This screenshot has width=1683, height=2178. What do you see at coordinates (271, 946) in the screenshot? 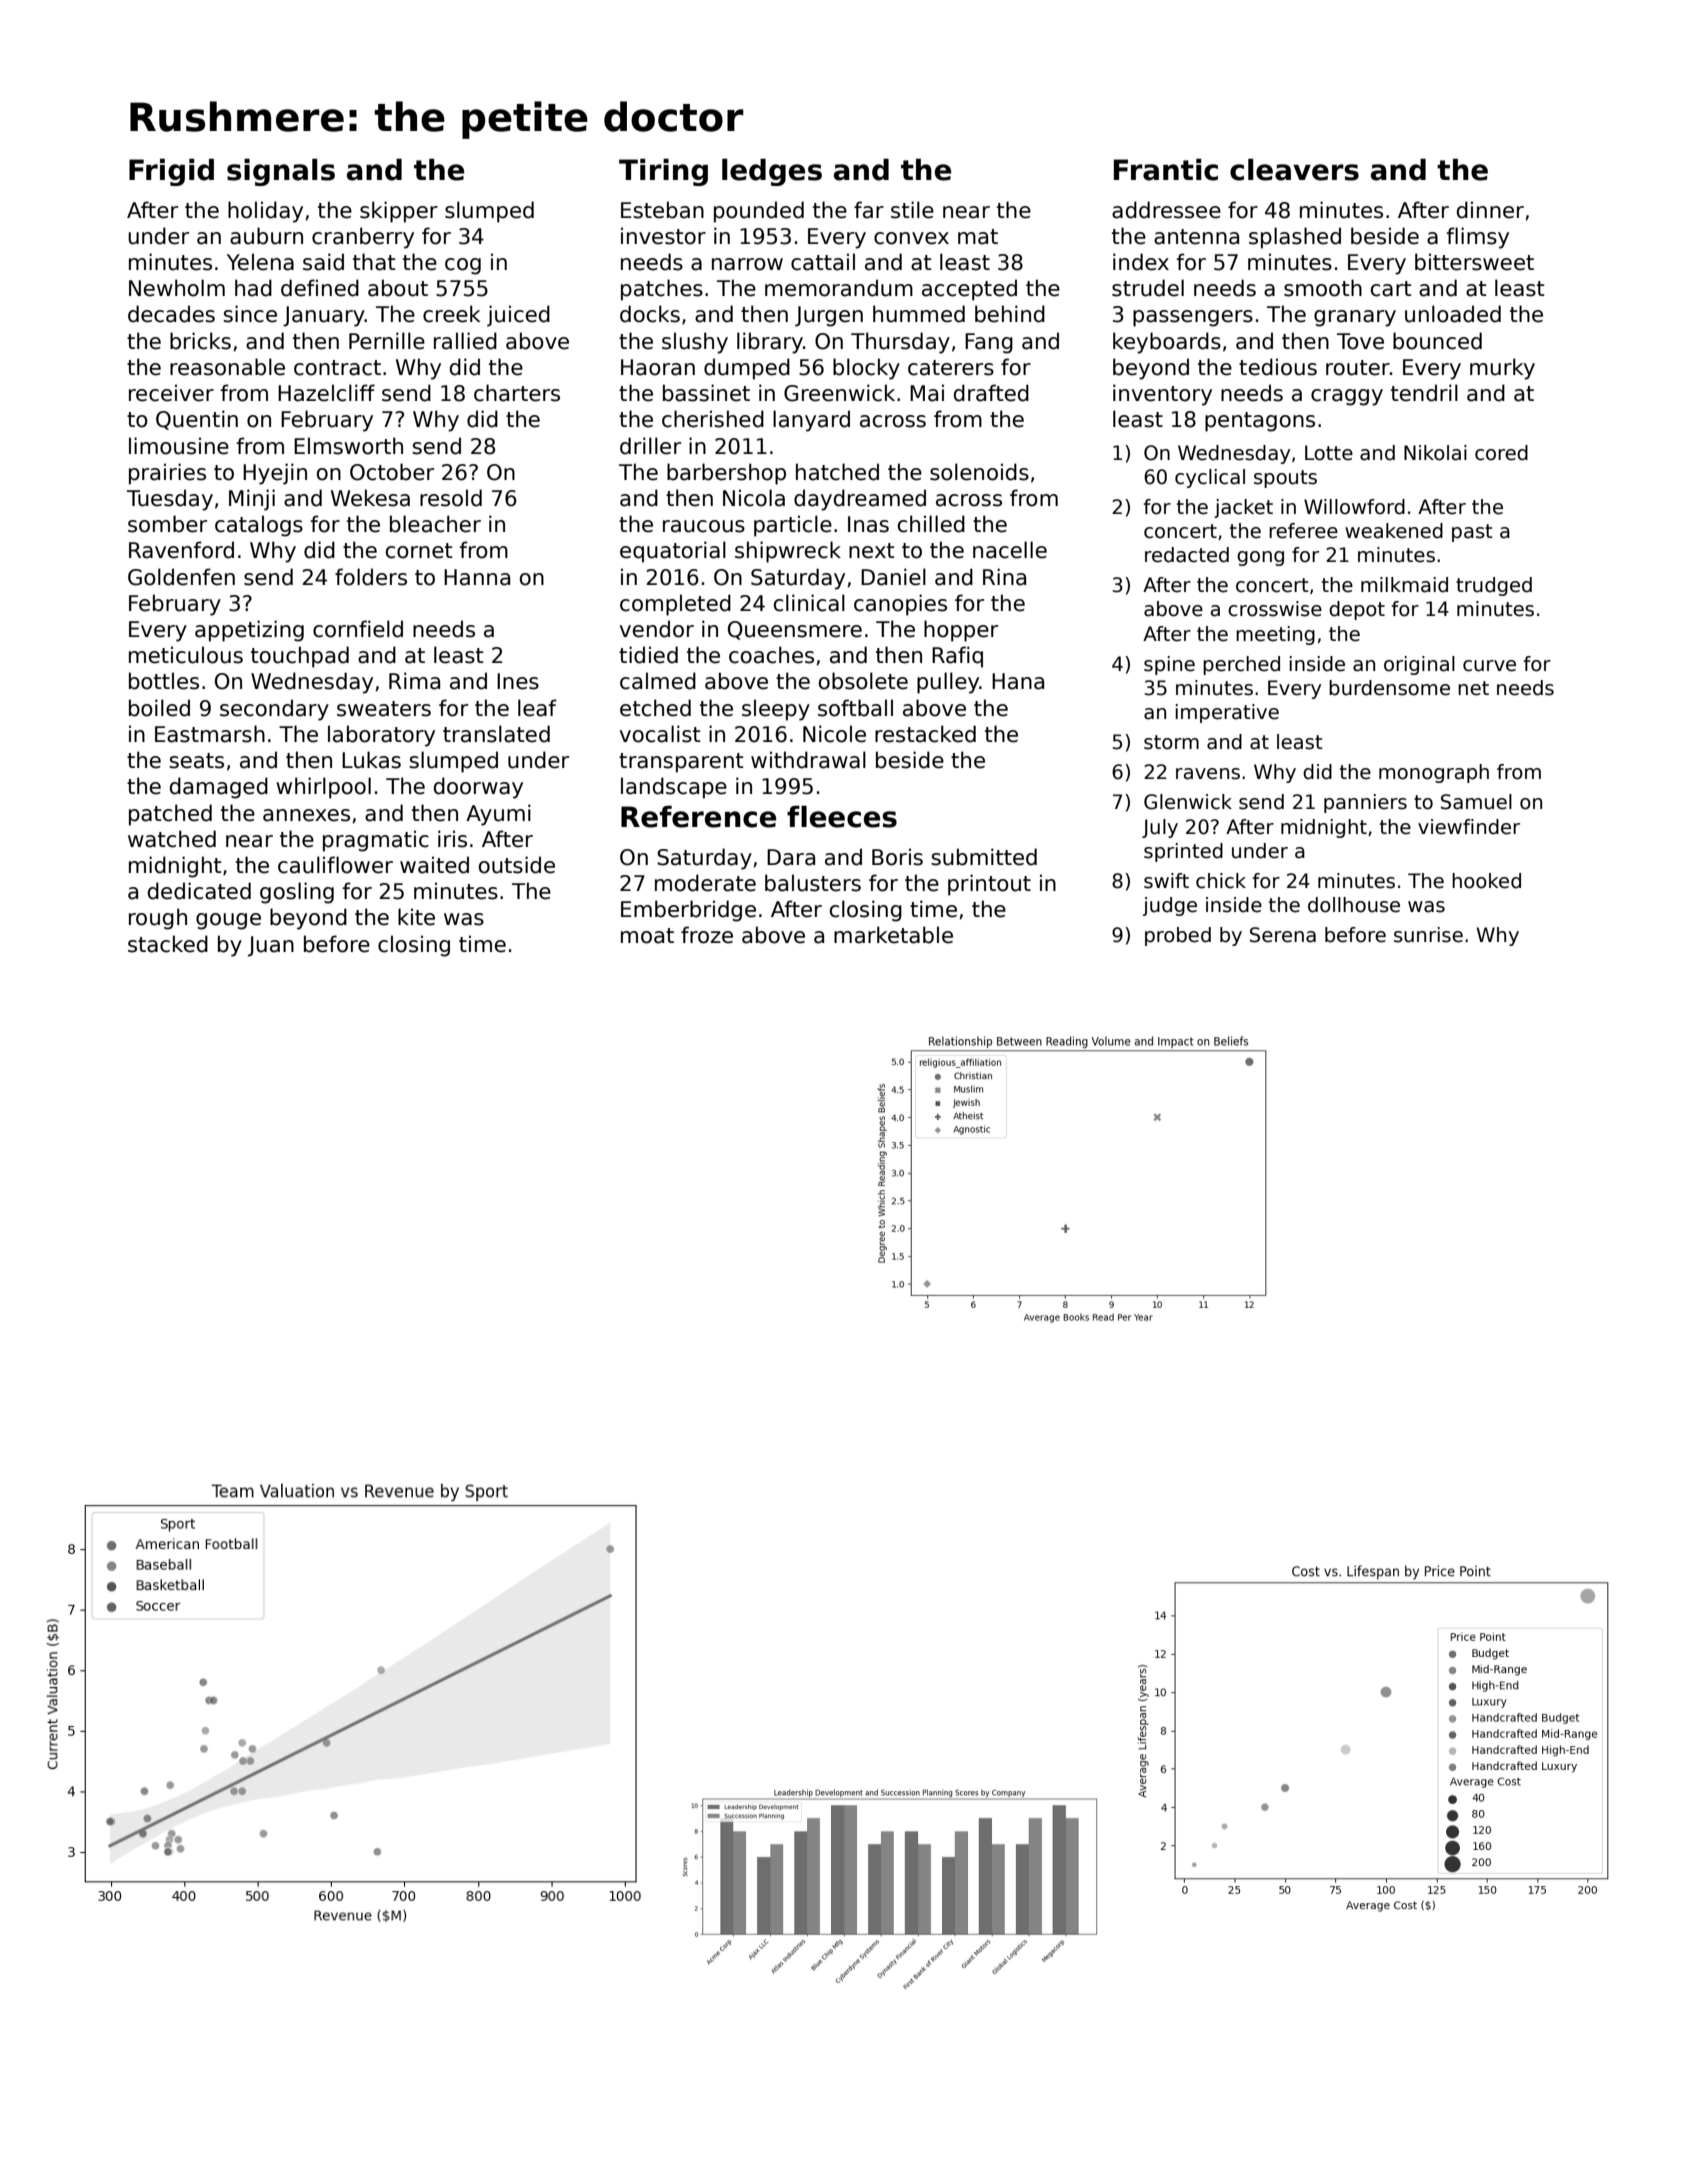
I see `Juan` at bounding box center [271, 946].
